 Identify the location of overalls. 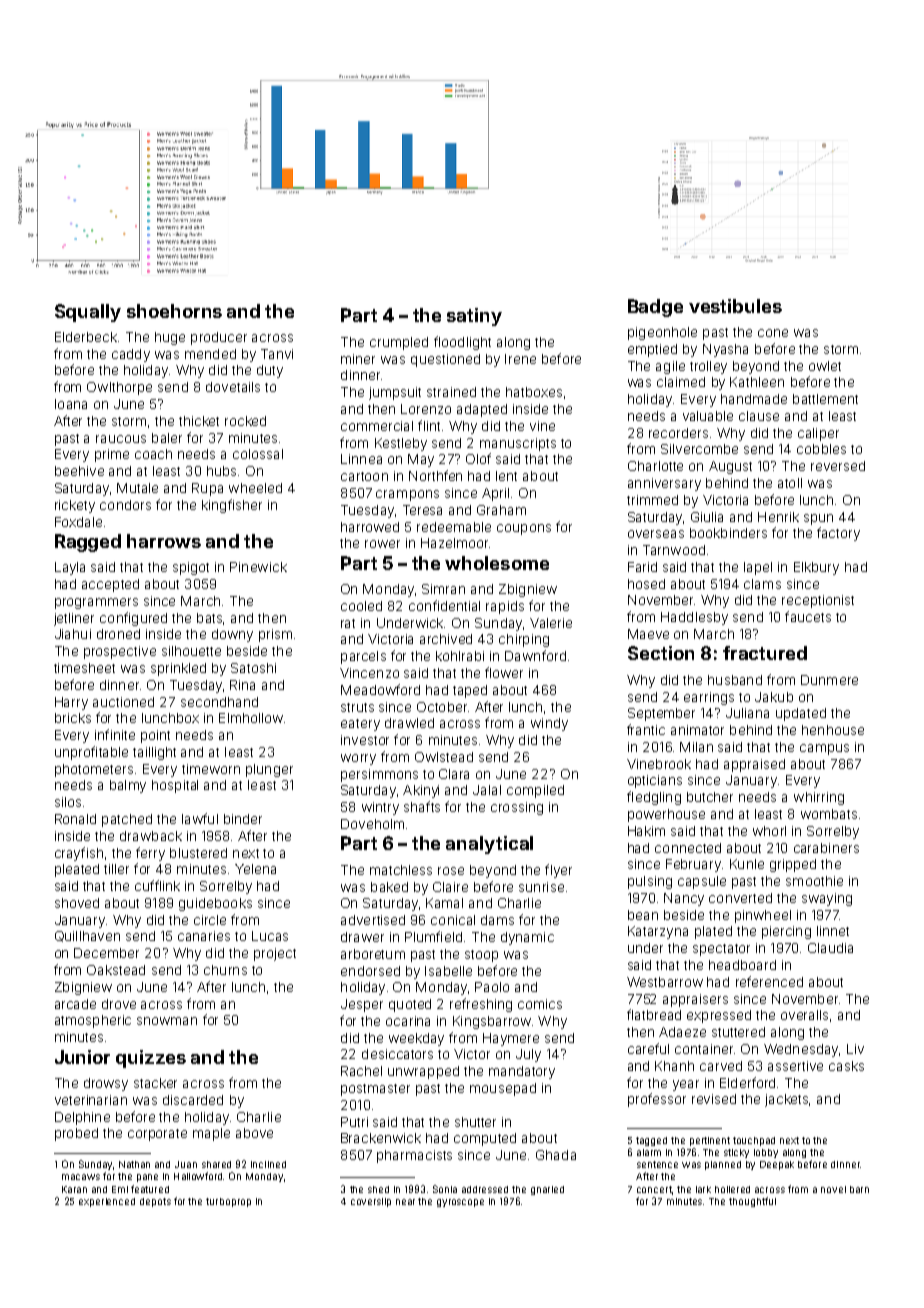
(804, 1015).
